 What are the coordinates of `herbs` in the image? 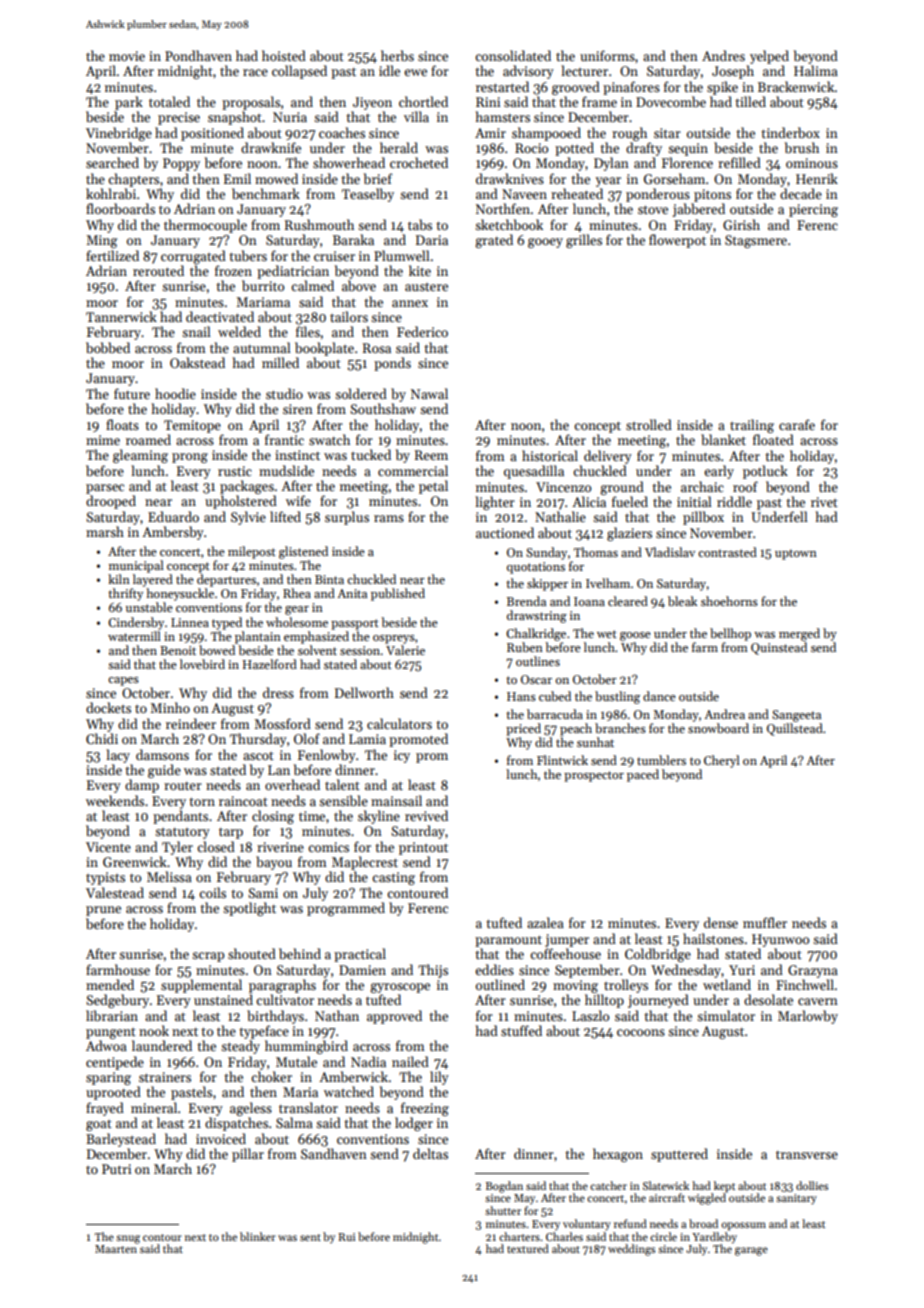 It's located at (397, 55).
